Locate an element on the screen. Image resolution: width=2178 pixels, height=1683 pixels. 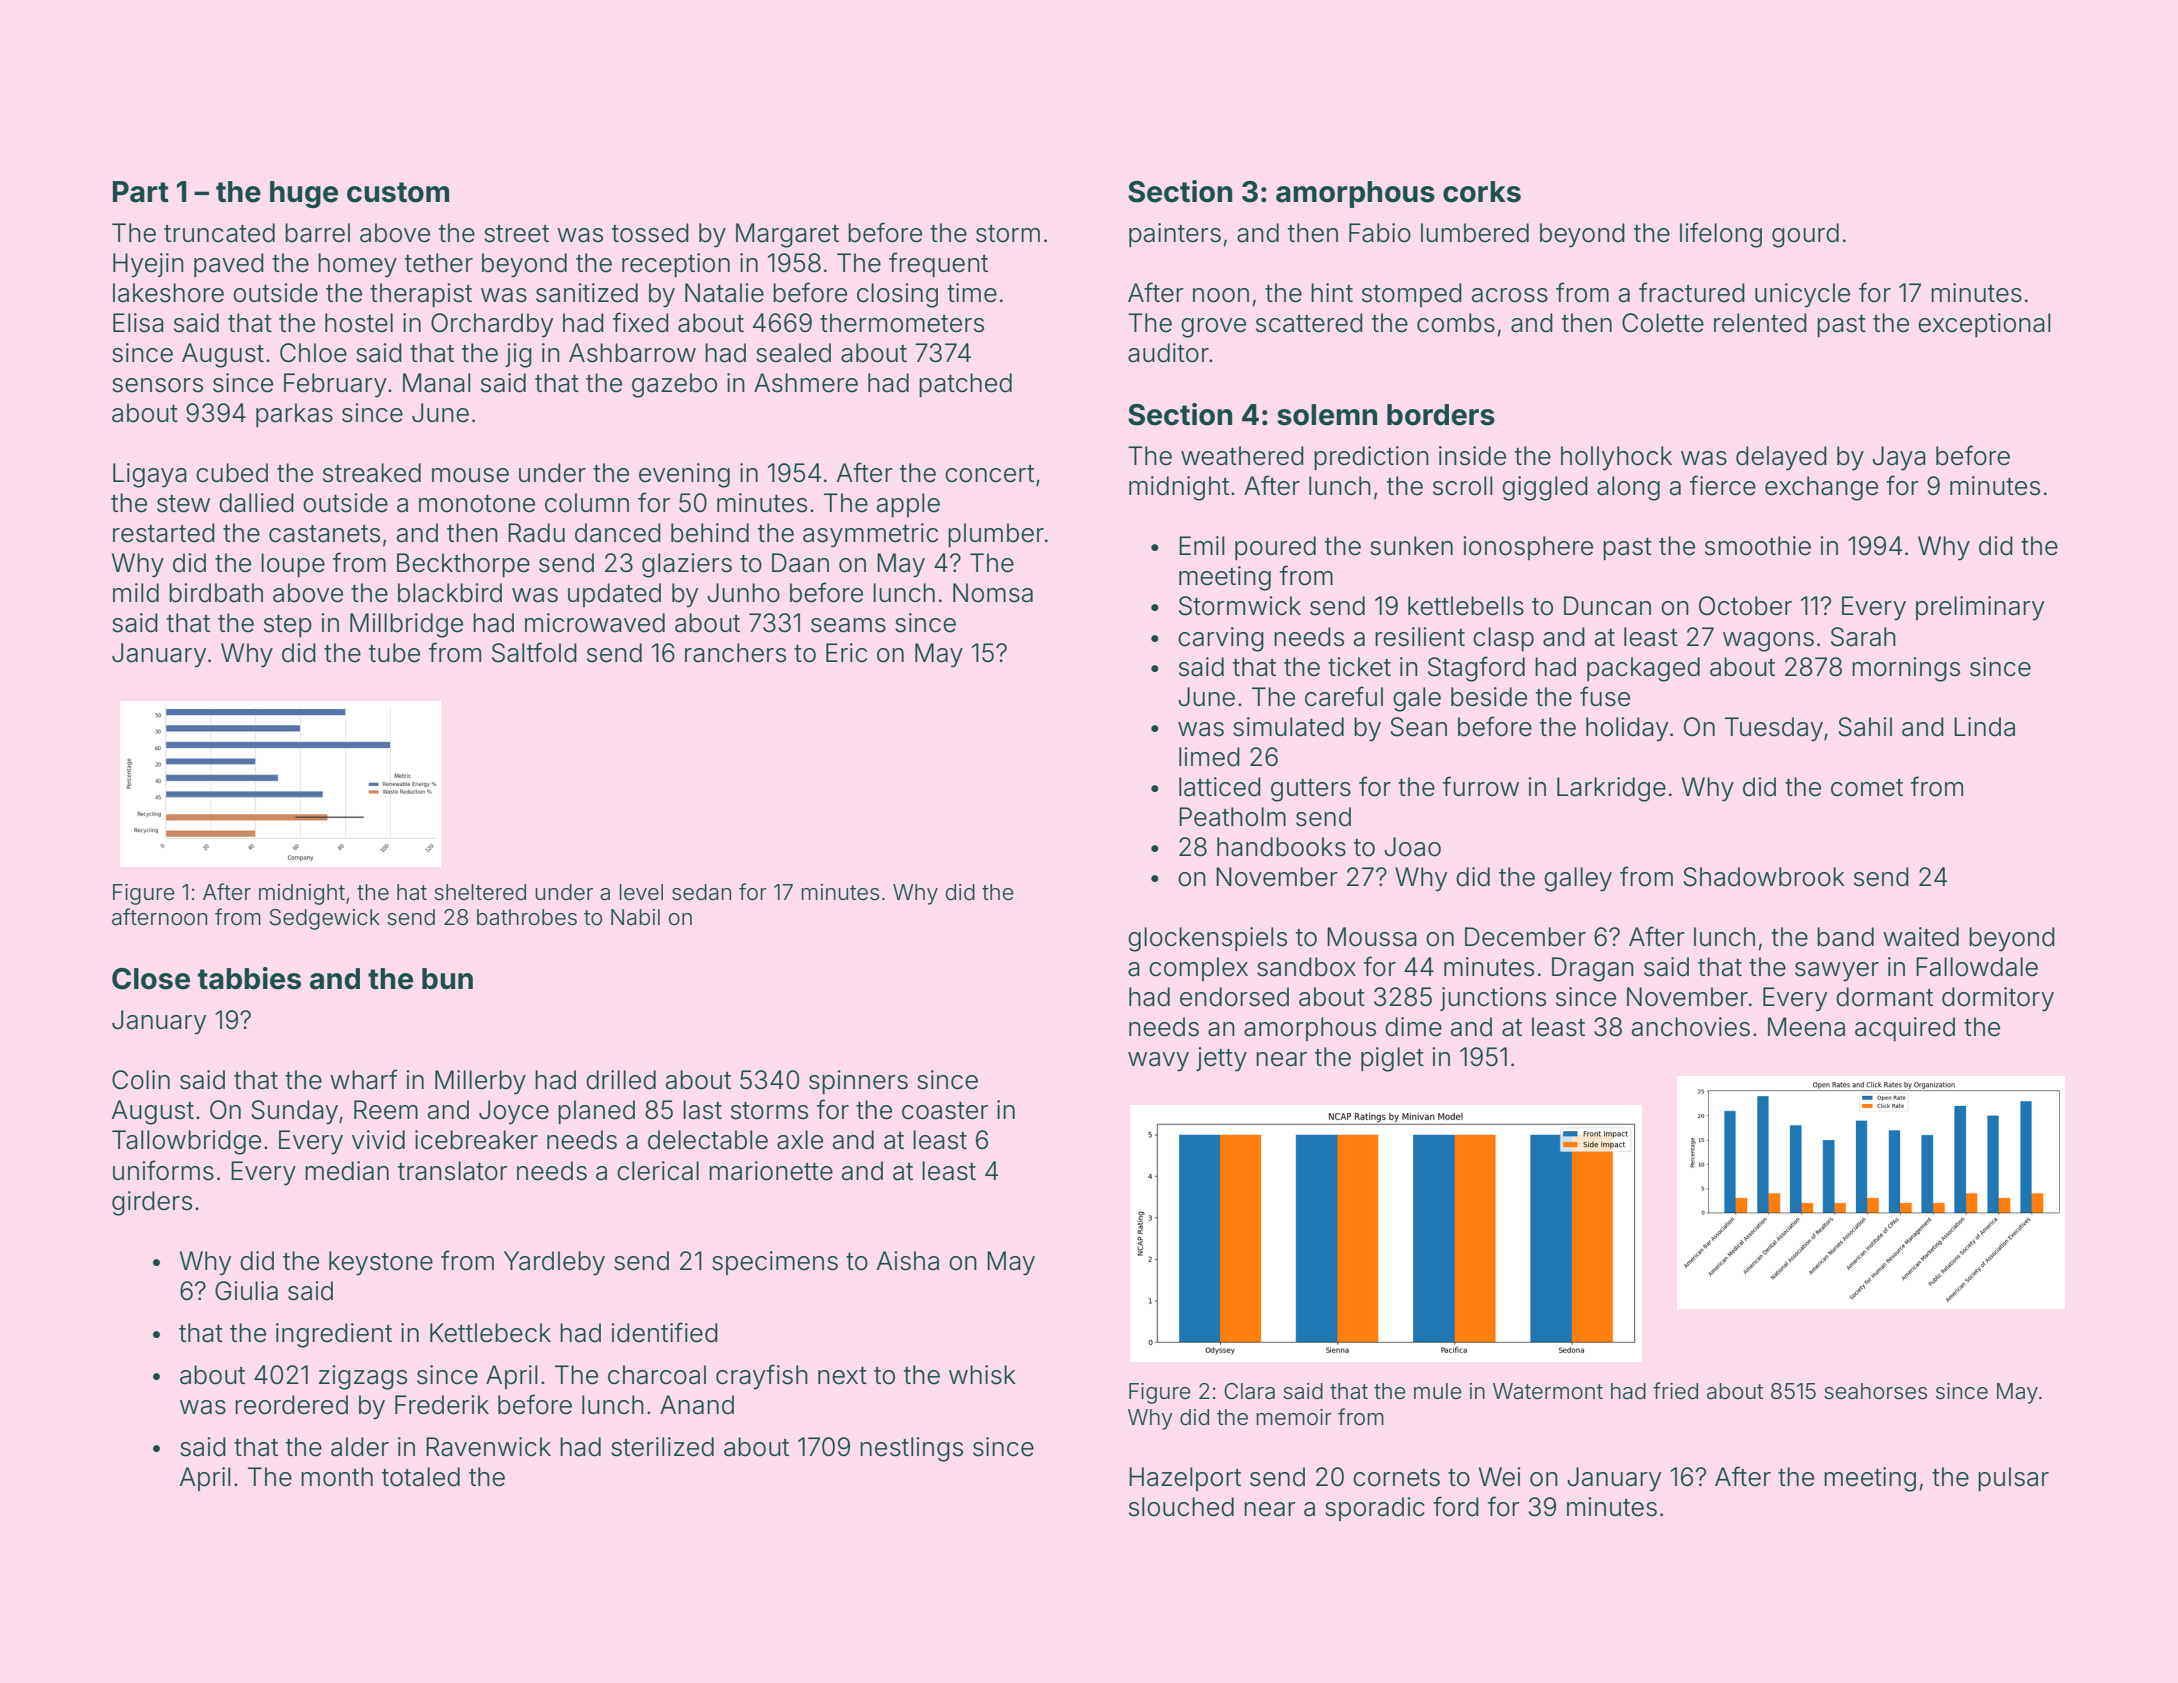
limed is located at coordinates (1209, 757).
